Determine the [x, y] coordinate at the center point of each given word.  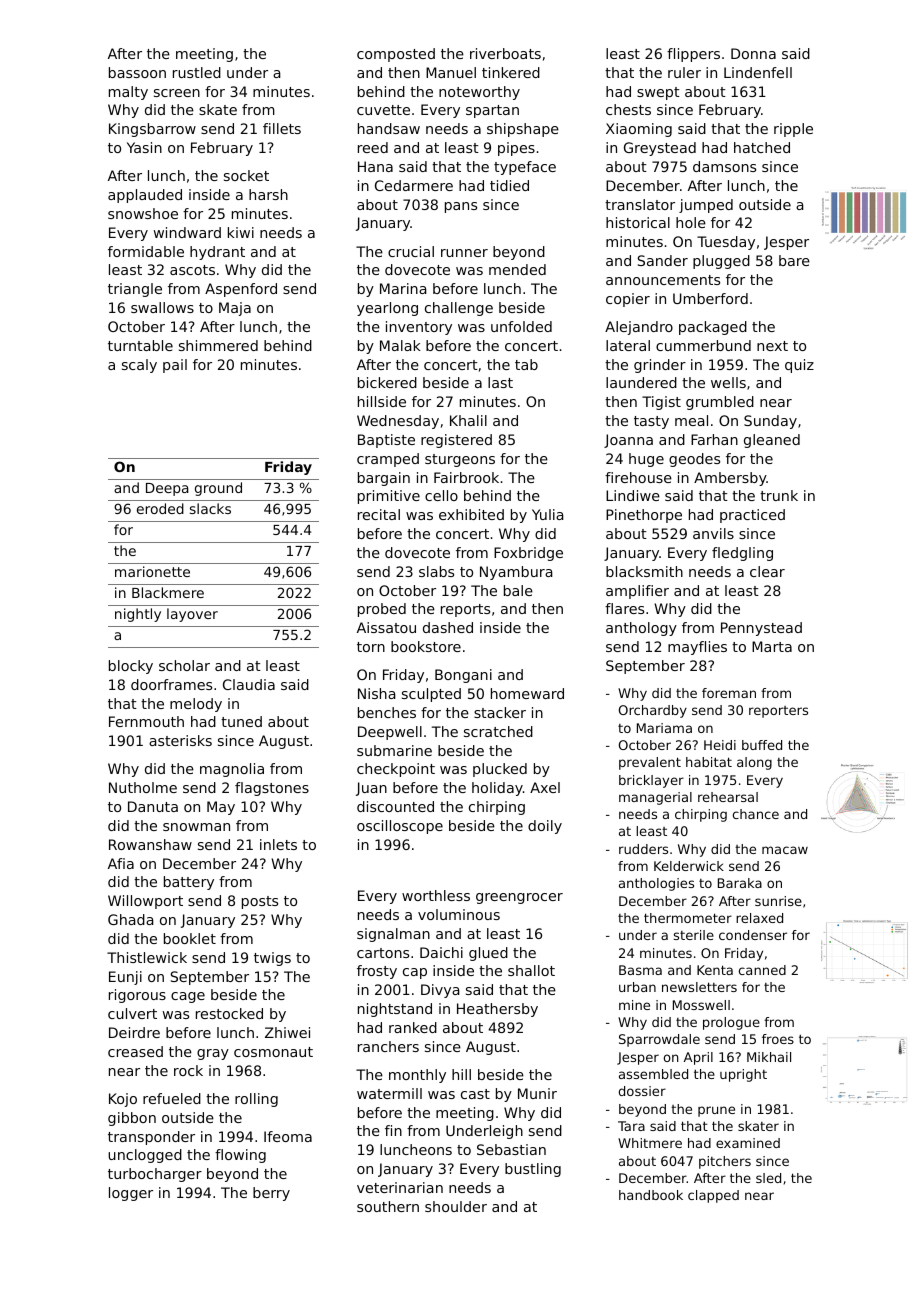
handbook [651, 1195]
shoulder [456, 1206]
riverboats [505, 53]
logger [131, 1194]
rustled [197, 72]
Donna [753, 53]
